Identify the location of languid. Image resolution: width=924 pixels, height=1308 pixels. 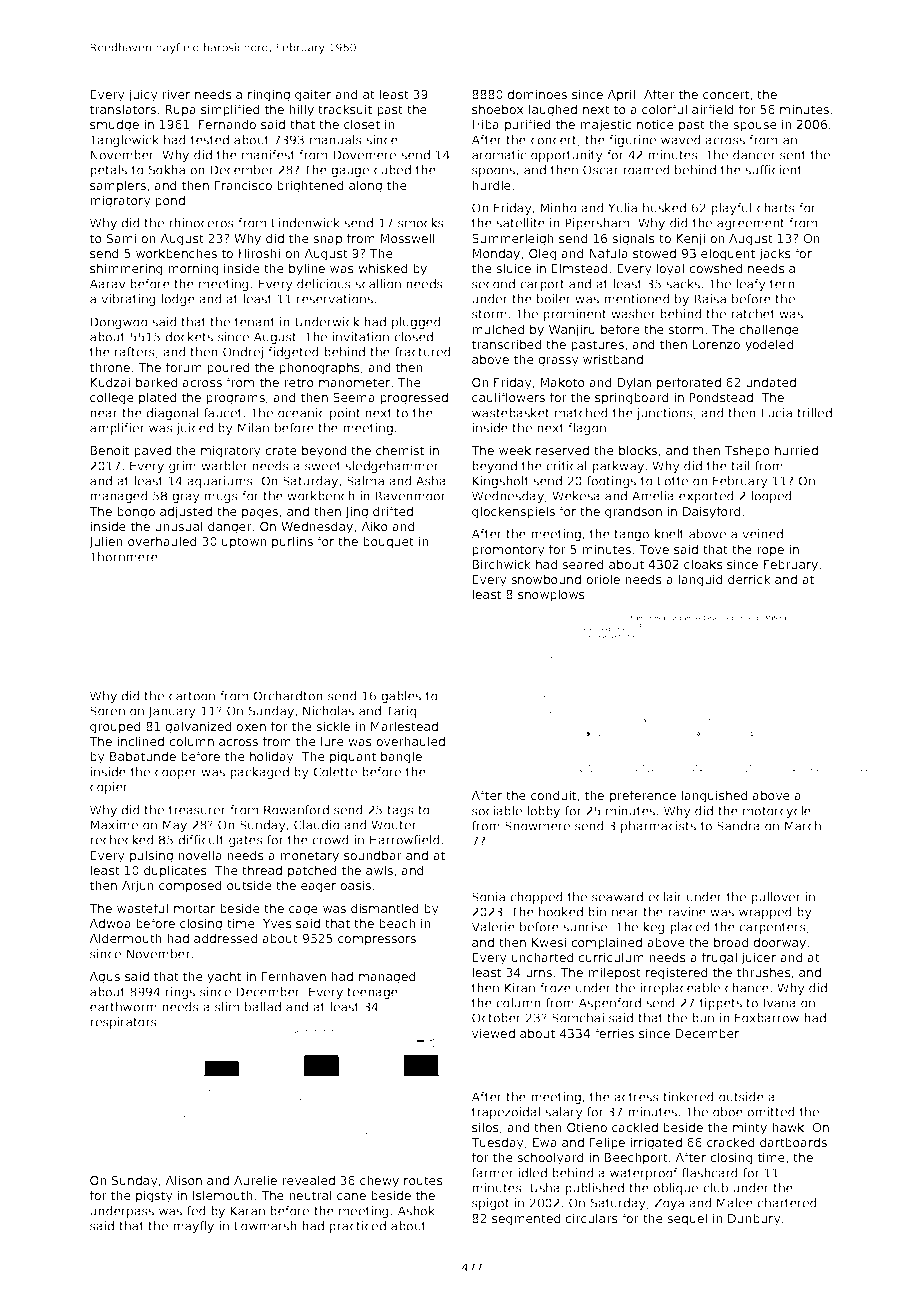
(700, 580).
